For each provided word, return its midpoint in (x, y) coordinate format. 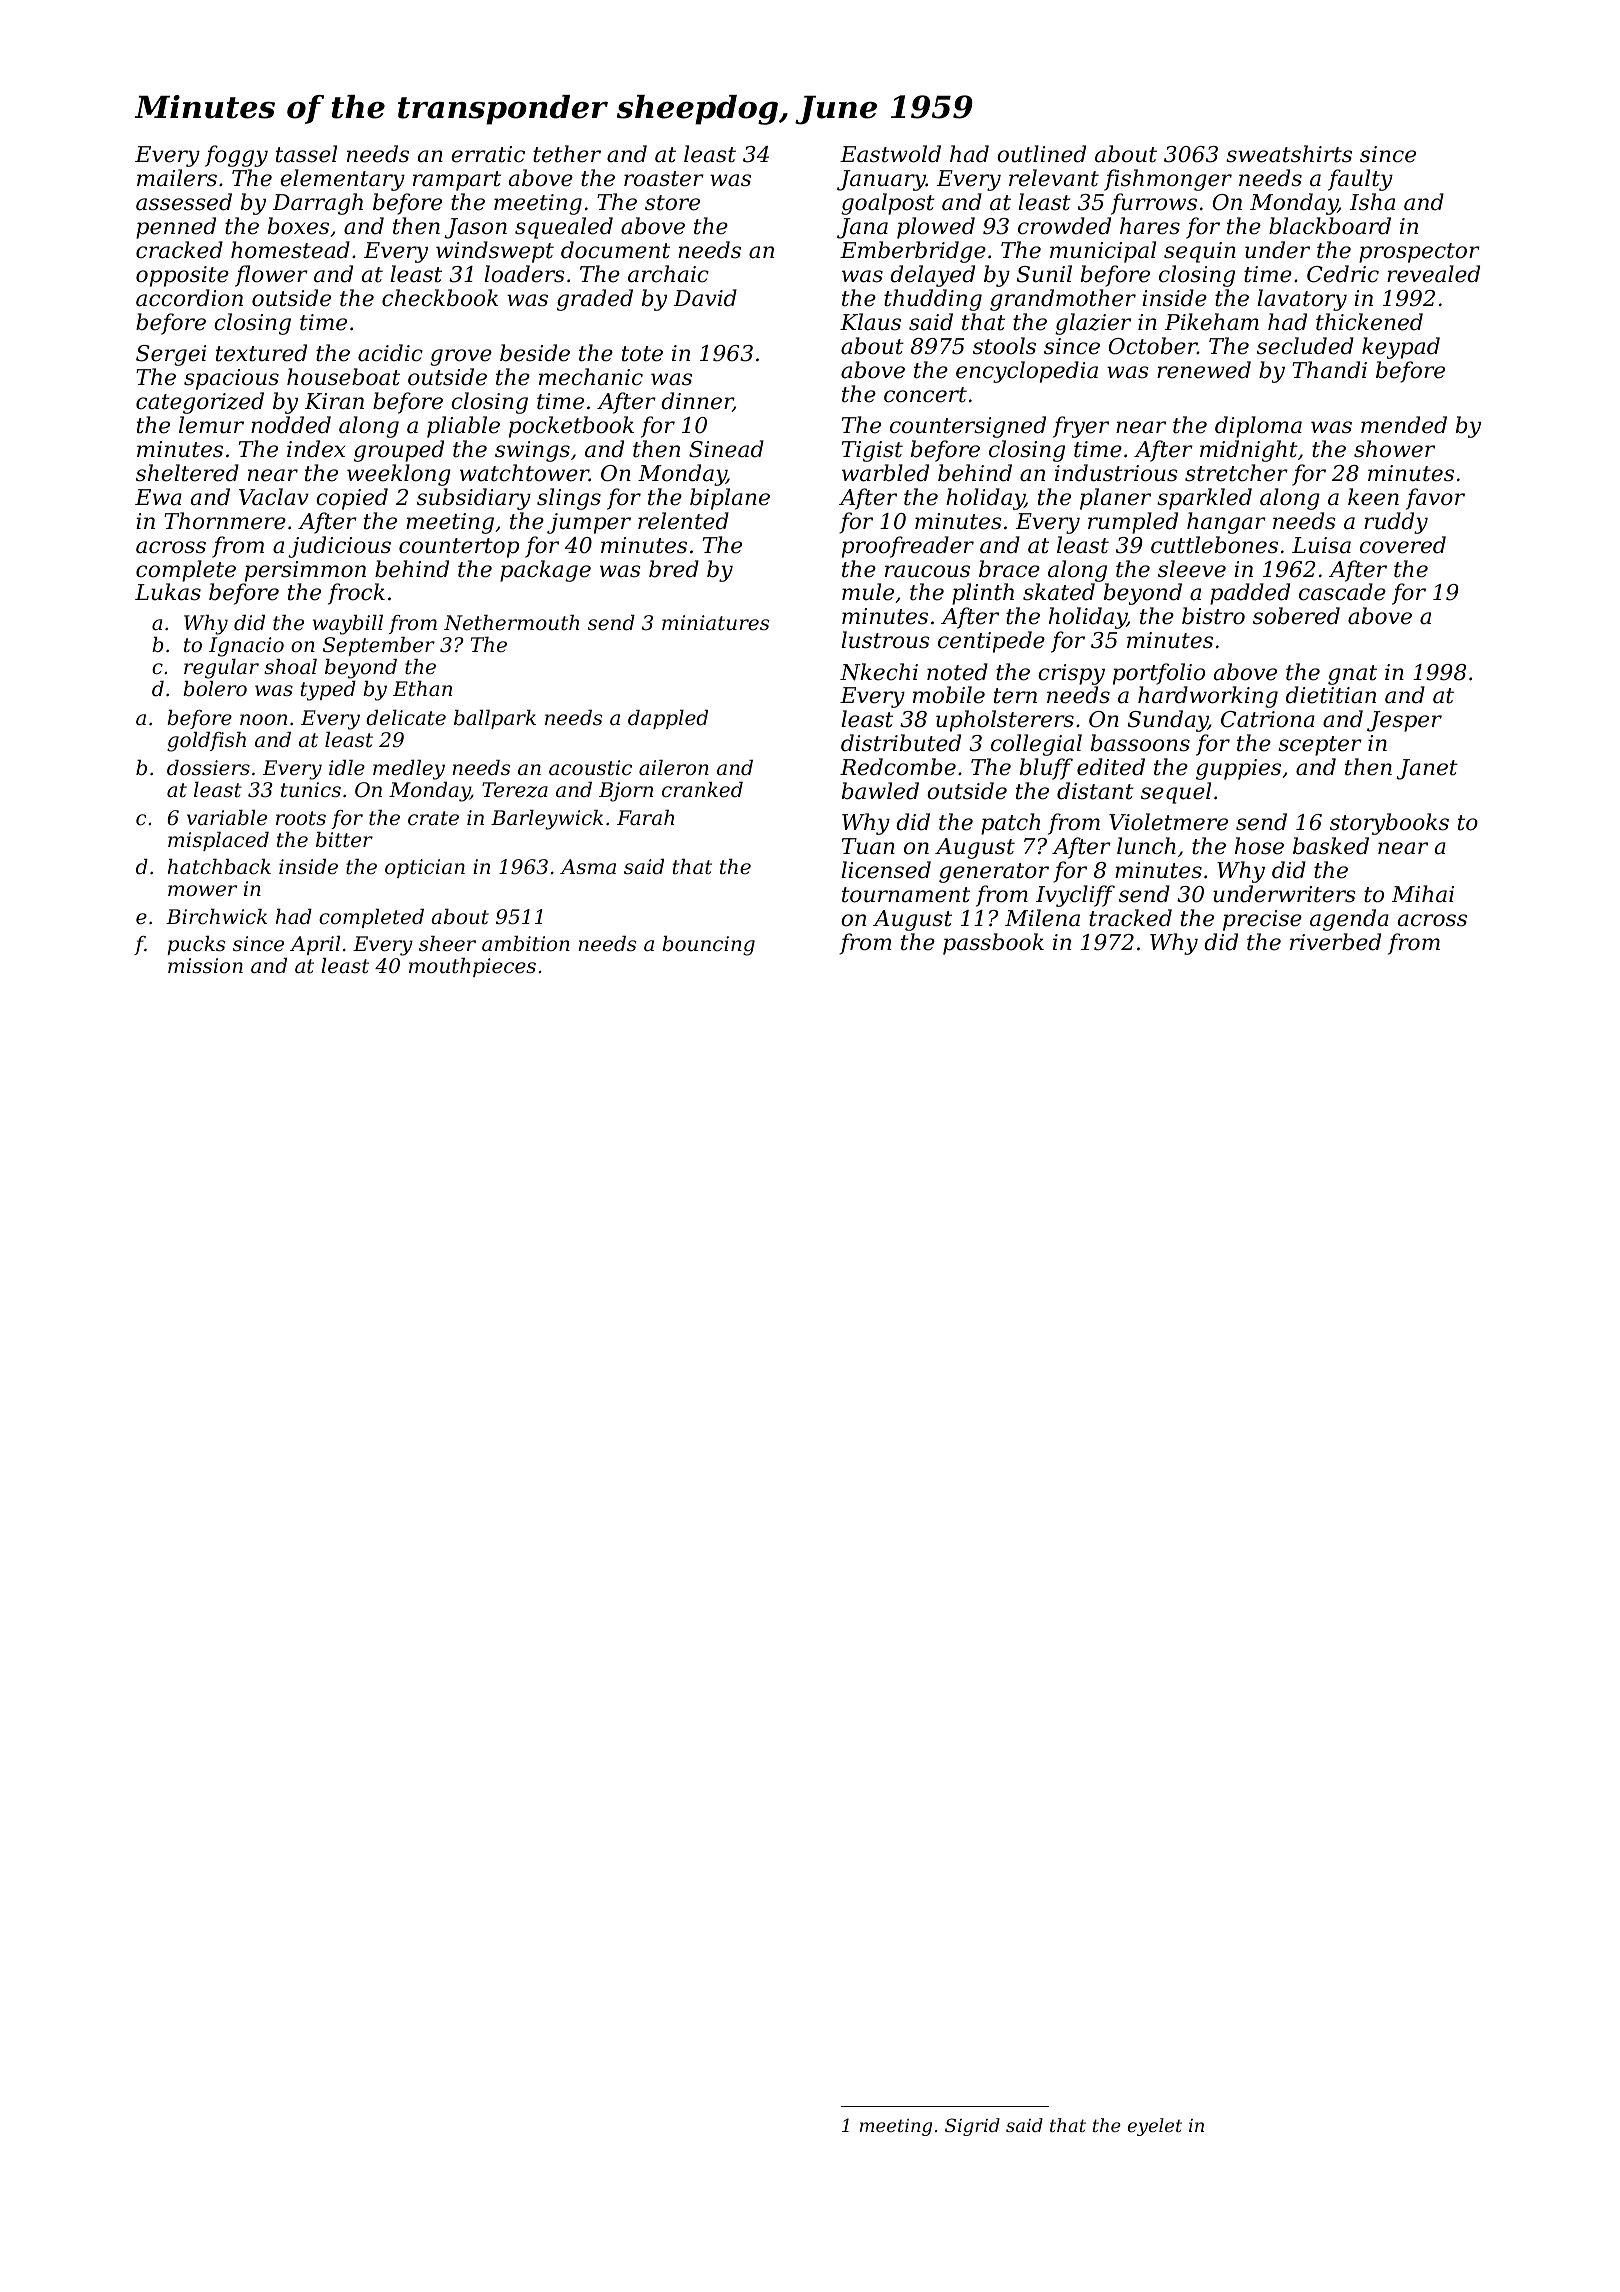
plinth (983, 594)
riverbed (1335, 942)
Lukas (168, 592)
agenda (1349, 920)
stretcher (1236, 473)
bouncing (708, 946)
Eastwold (890, 154)
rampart (457, 181)
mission (205, 966)
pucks (196, 945)
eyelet (1155, 2127)
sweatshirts (1289, 154)
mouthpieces (472, 967)
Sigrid (972, 2127)
